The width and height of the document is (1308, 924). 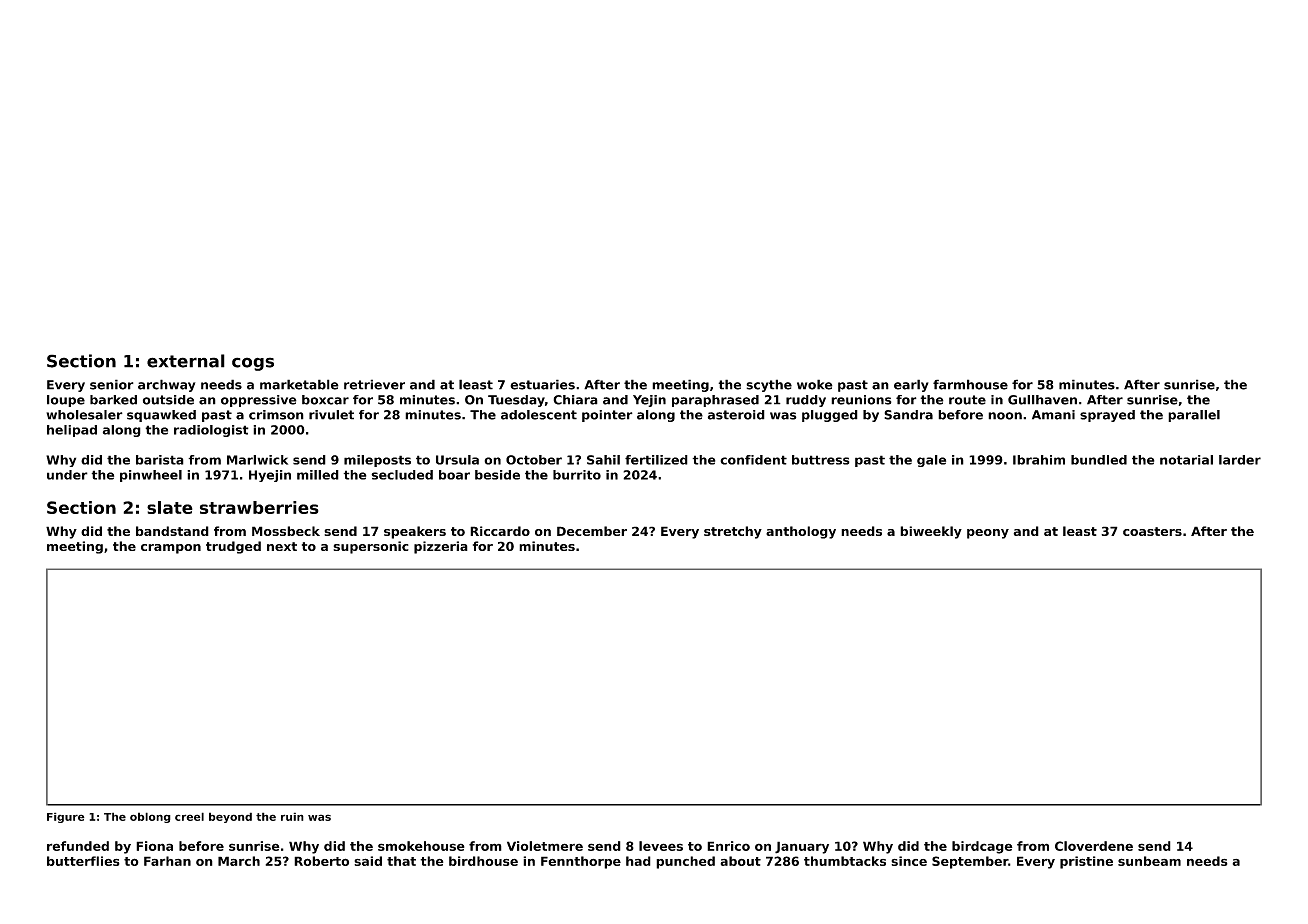 I want to click on ruddy, so click(x=806, y=401).
